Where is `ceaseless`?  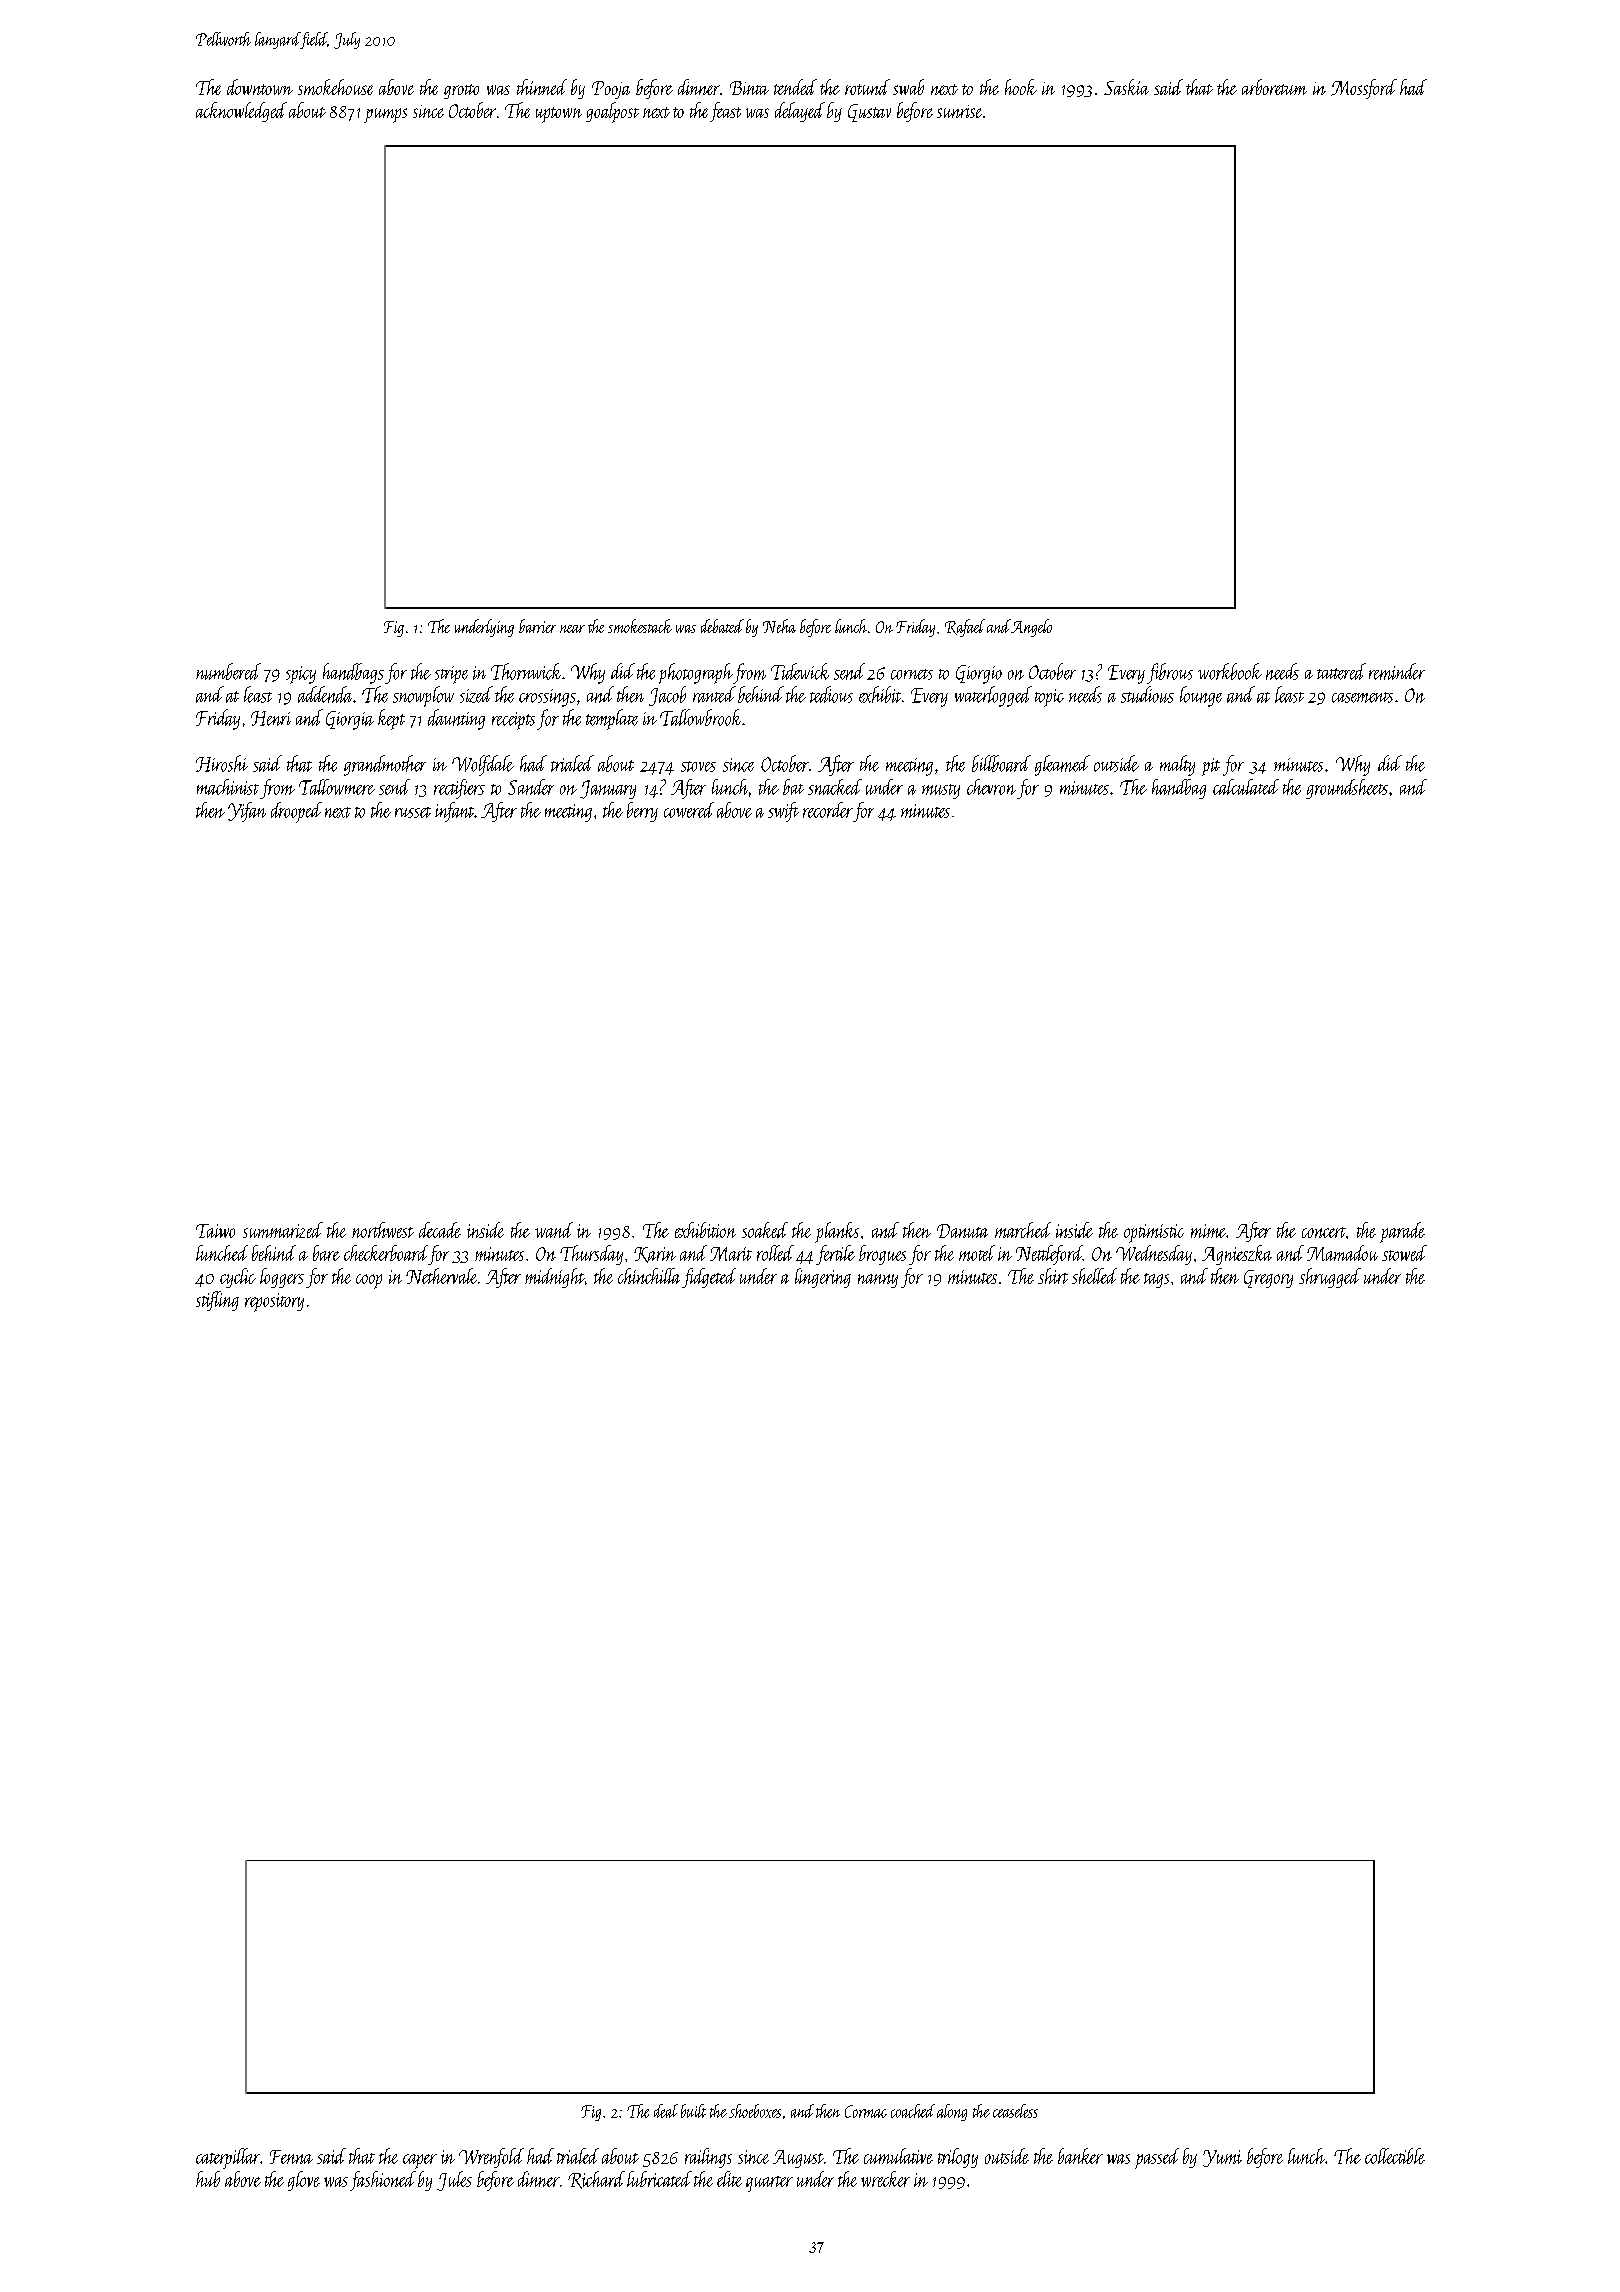
ceaseless is located at coordinates (1015, 2111).
